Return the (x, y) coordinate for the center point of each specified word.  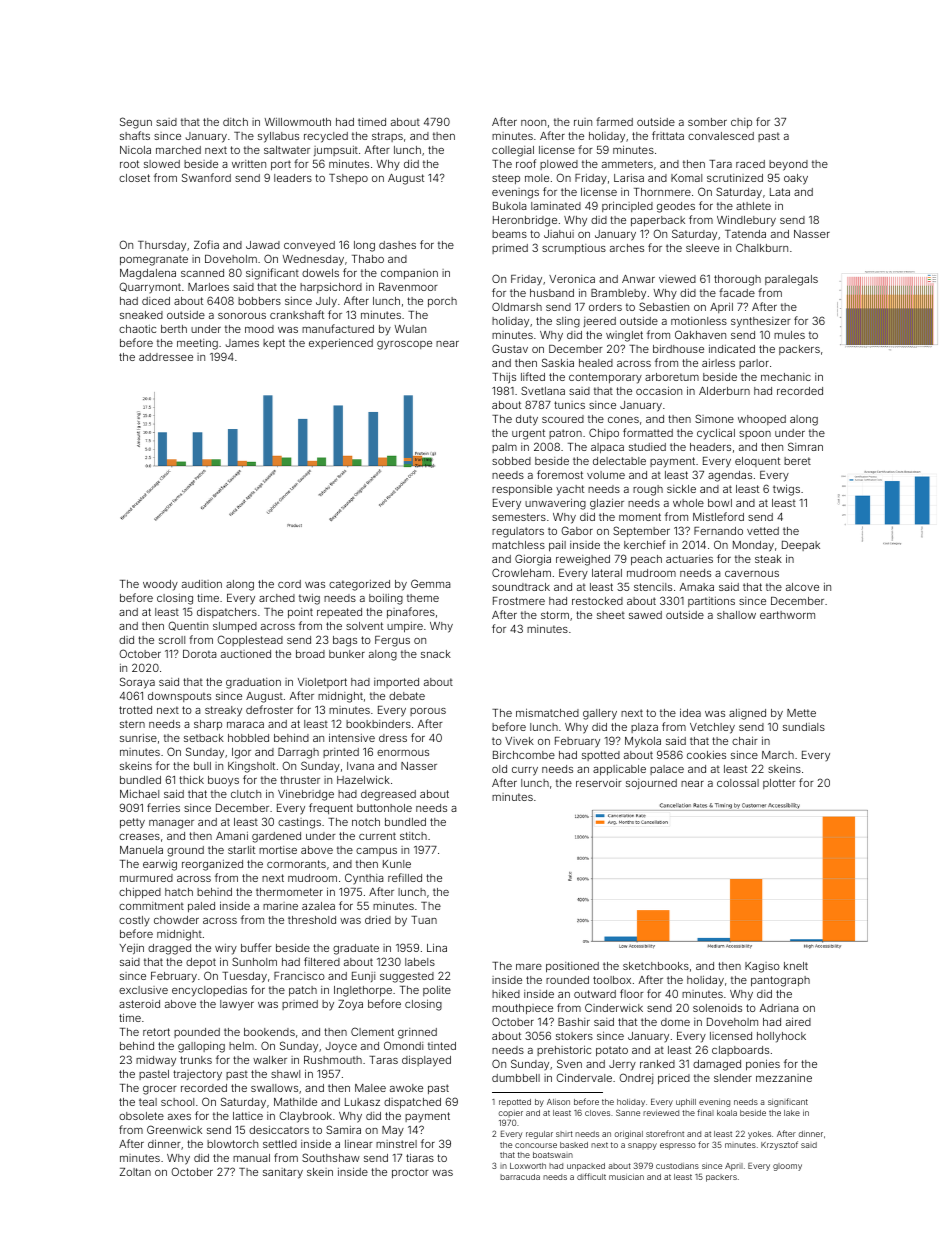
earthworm (787, 615)
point (300, 613)
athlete (753, 206)
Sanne (628, 1112)
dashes (397, 245)
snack (436, 654)
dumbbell (516, 1078)
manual (251, 1158)
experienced (341, 343)
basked (574, 1145)
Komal (686, 178)
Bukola (510, 206)
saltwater (287, 150)
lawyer (237, 1005)
